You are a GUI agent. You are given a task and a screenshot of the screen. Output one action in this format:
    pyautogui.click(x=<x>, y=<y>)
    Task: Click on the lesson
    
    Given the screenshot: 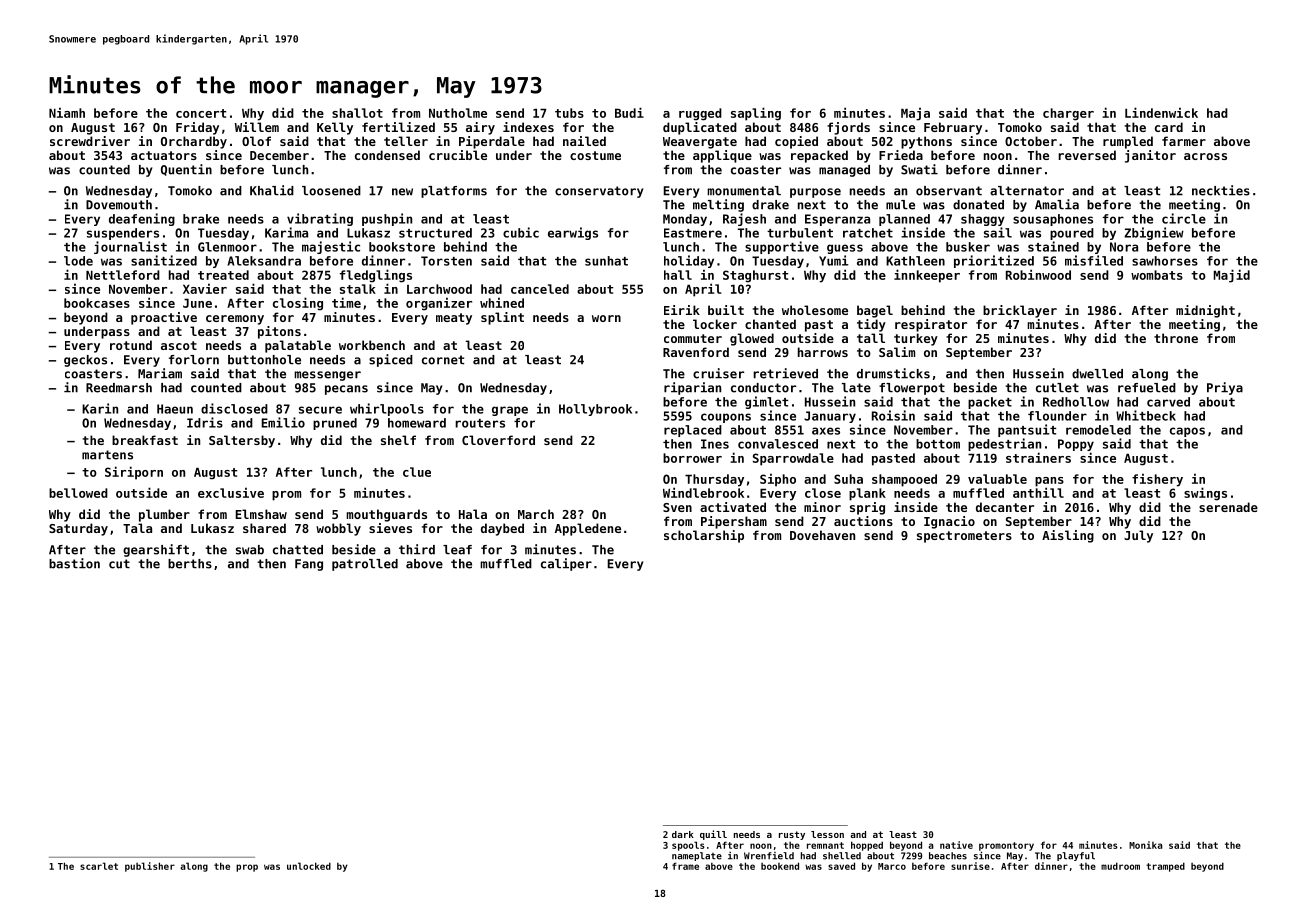 What is the action you would take?
    pyautogui.click(x=827, y=834)
